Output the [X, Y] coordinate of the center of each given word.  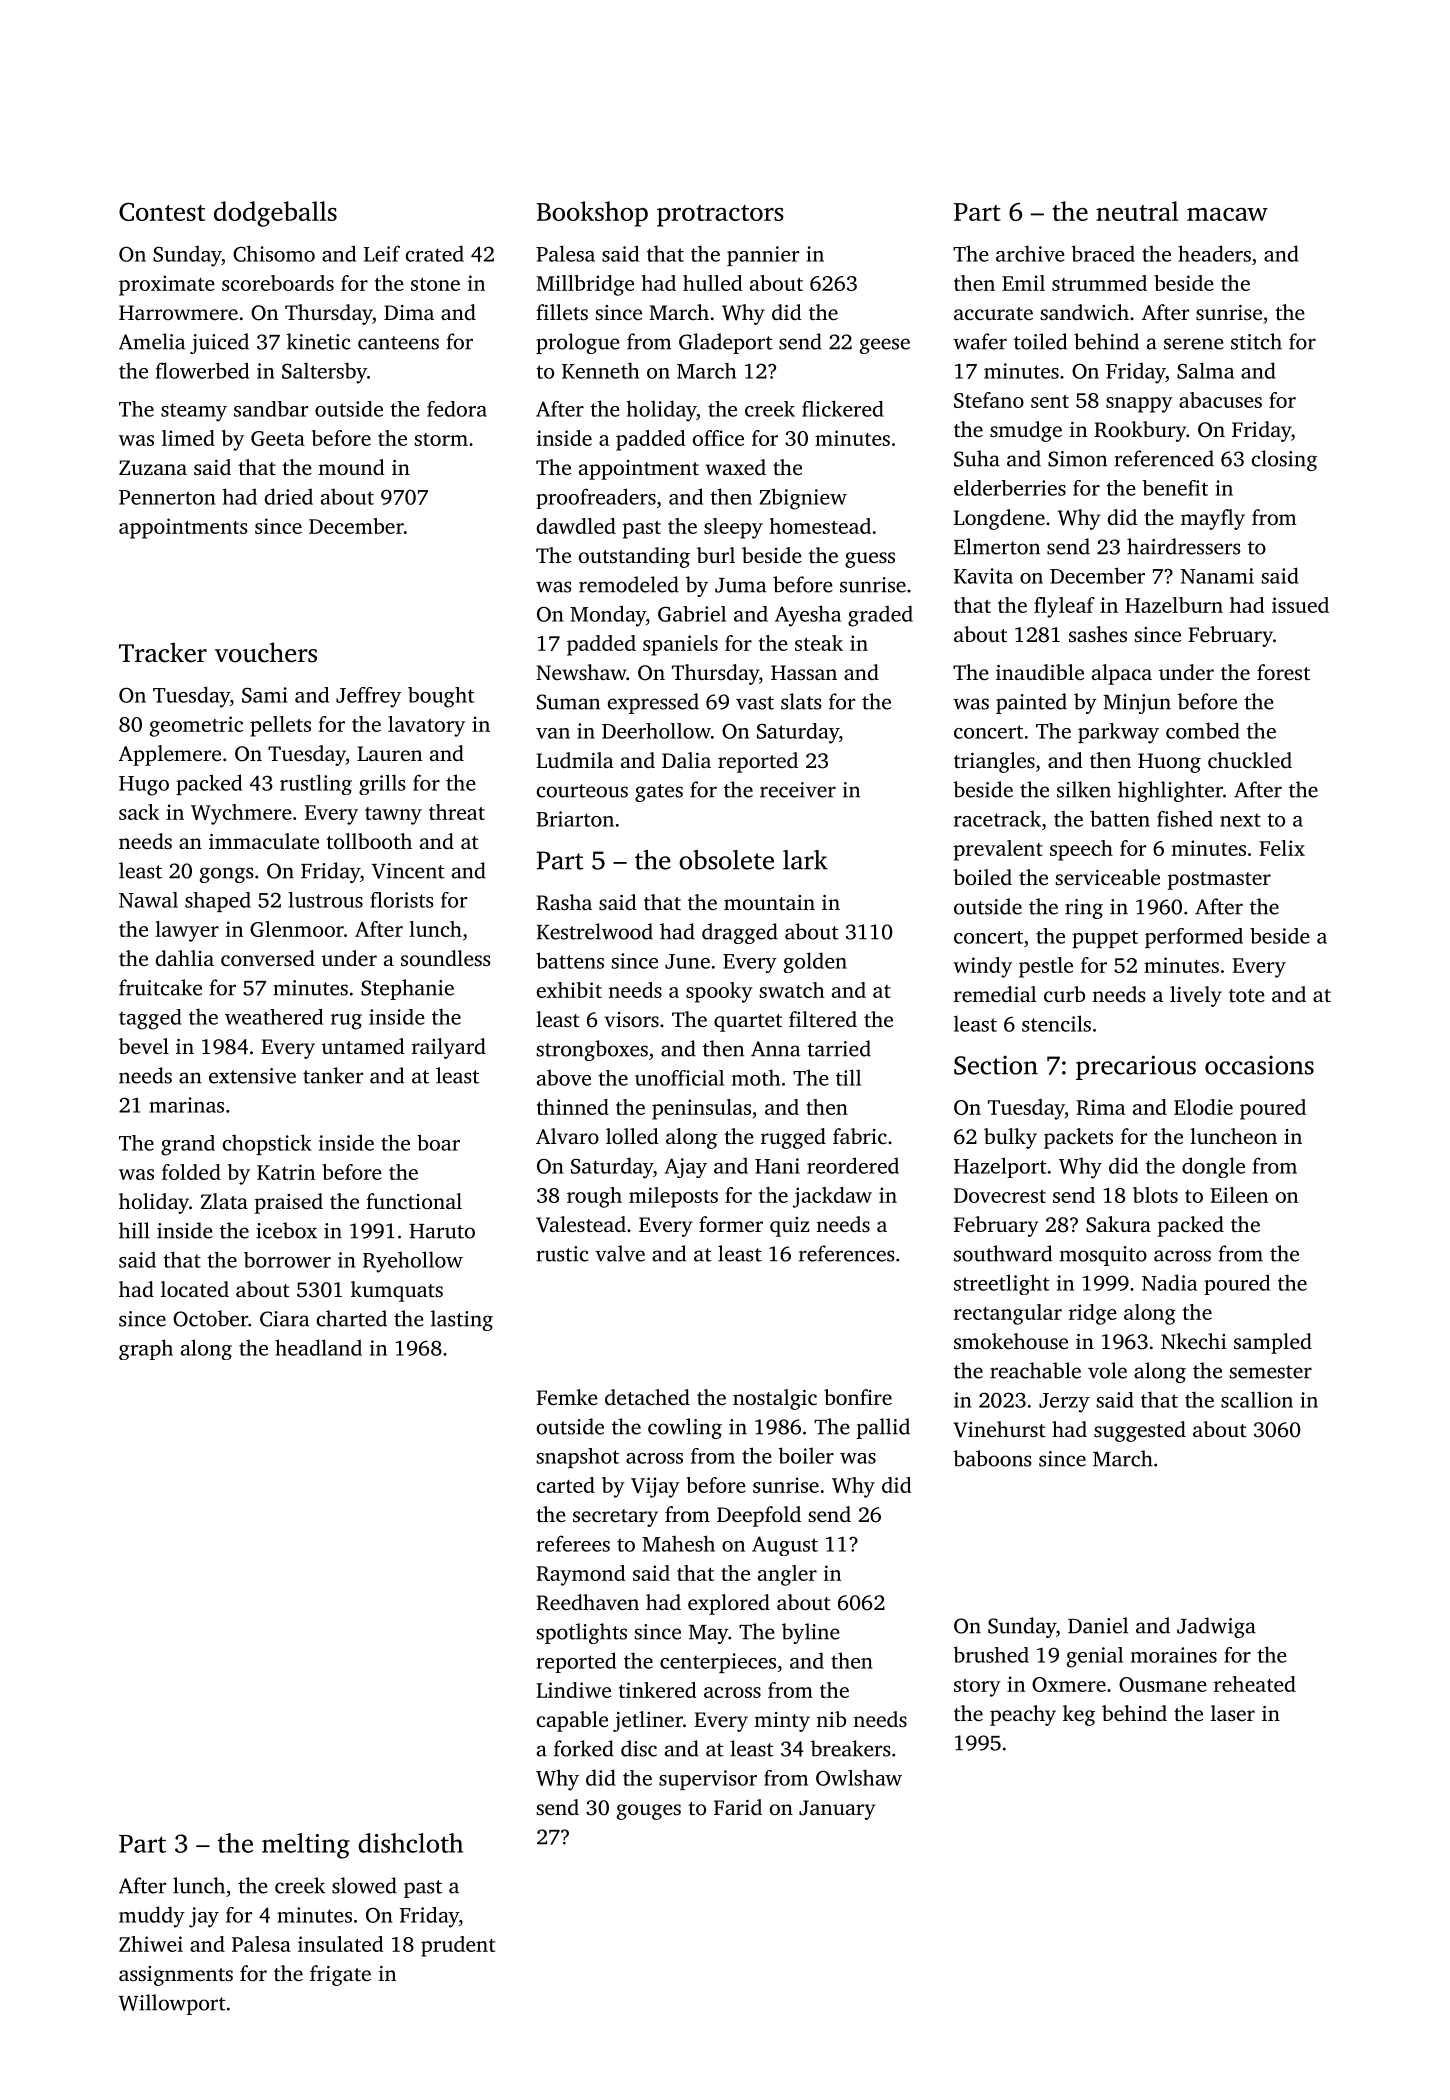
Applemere [170, 755]
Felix [1282, 848]
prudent [458, 1946]
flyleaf [1064, 607]
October [210, 1318]
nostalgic [775, 1399]
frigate [340, 1975]
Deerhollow [656, 731]
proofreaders [596, 498]
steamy [194, 412]
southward [1003, 1253]
